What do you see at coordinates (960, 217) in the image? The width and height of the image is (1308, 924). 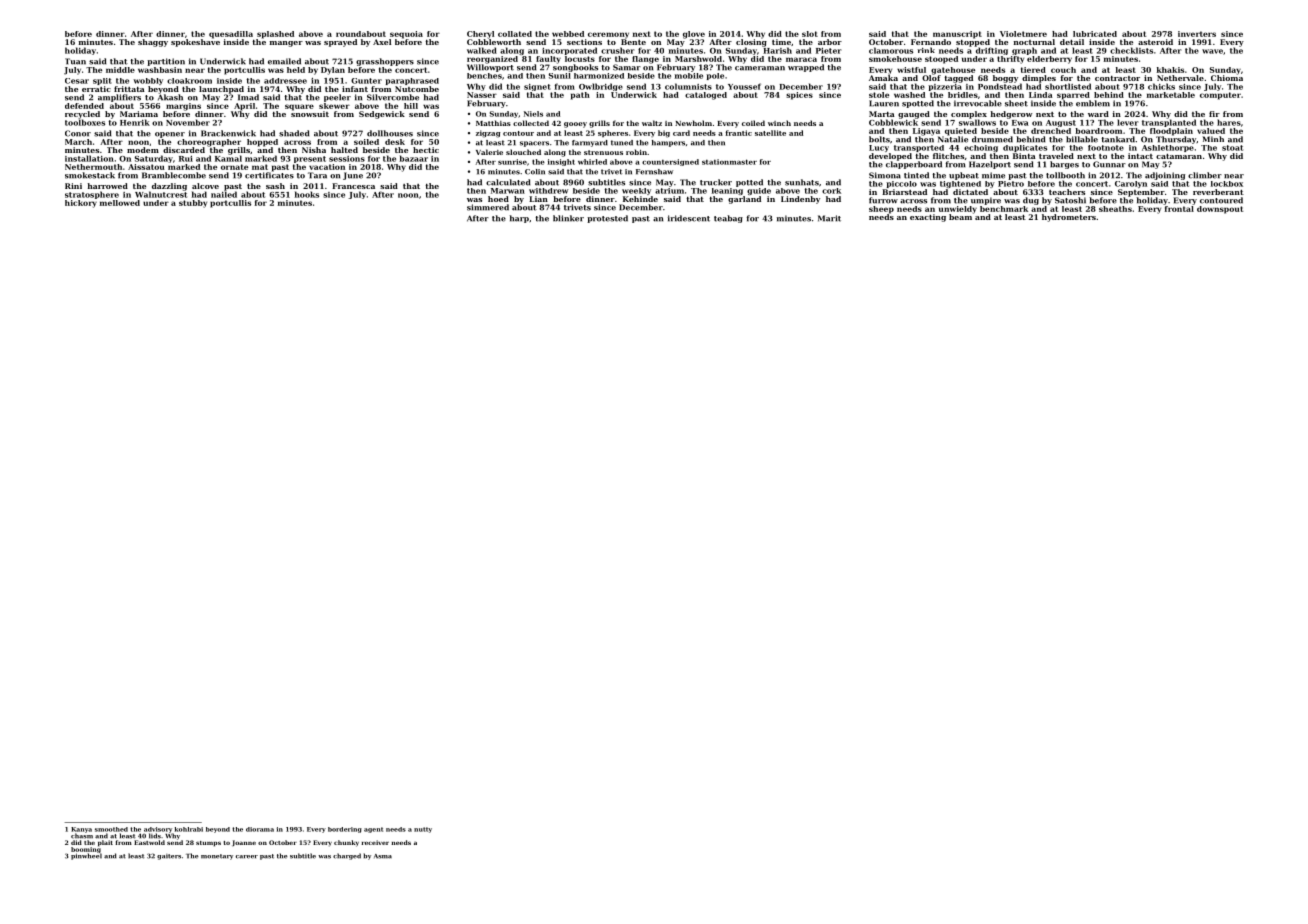 I see `beam` at bounding box center [960, 217].
